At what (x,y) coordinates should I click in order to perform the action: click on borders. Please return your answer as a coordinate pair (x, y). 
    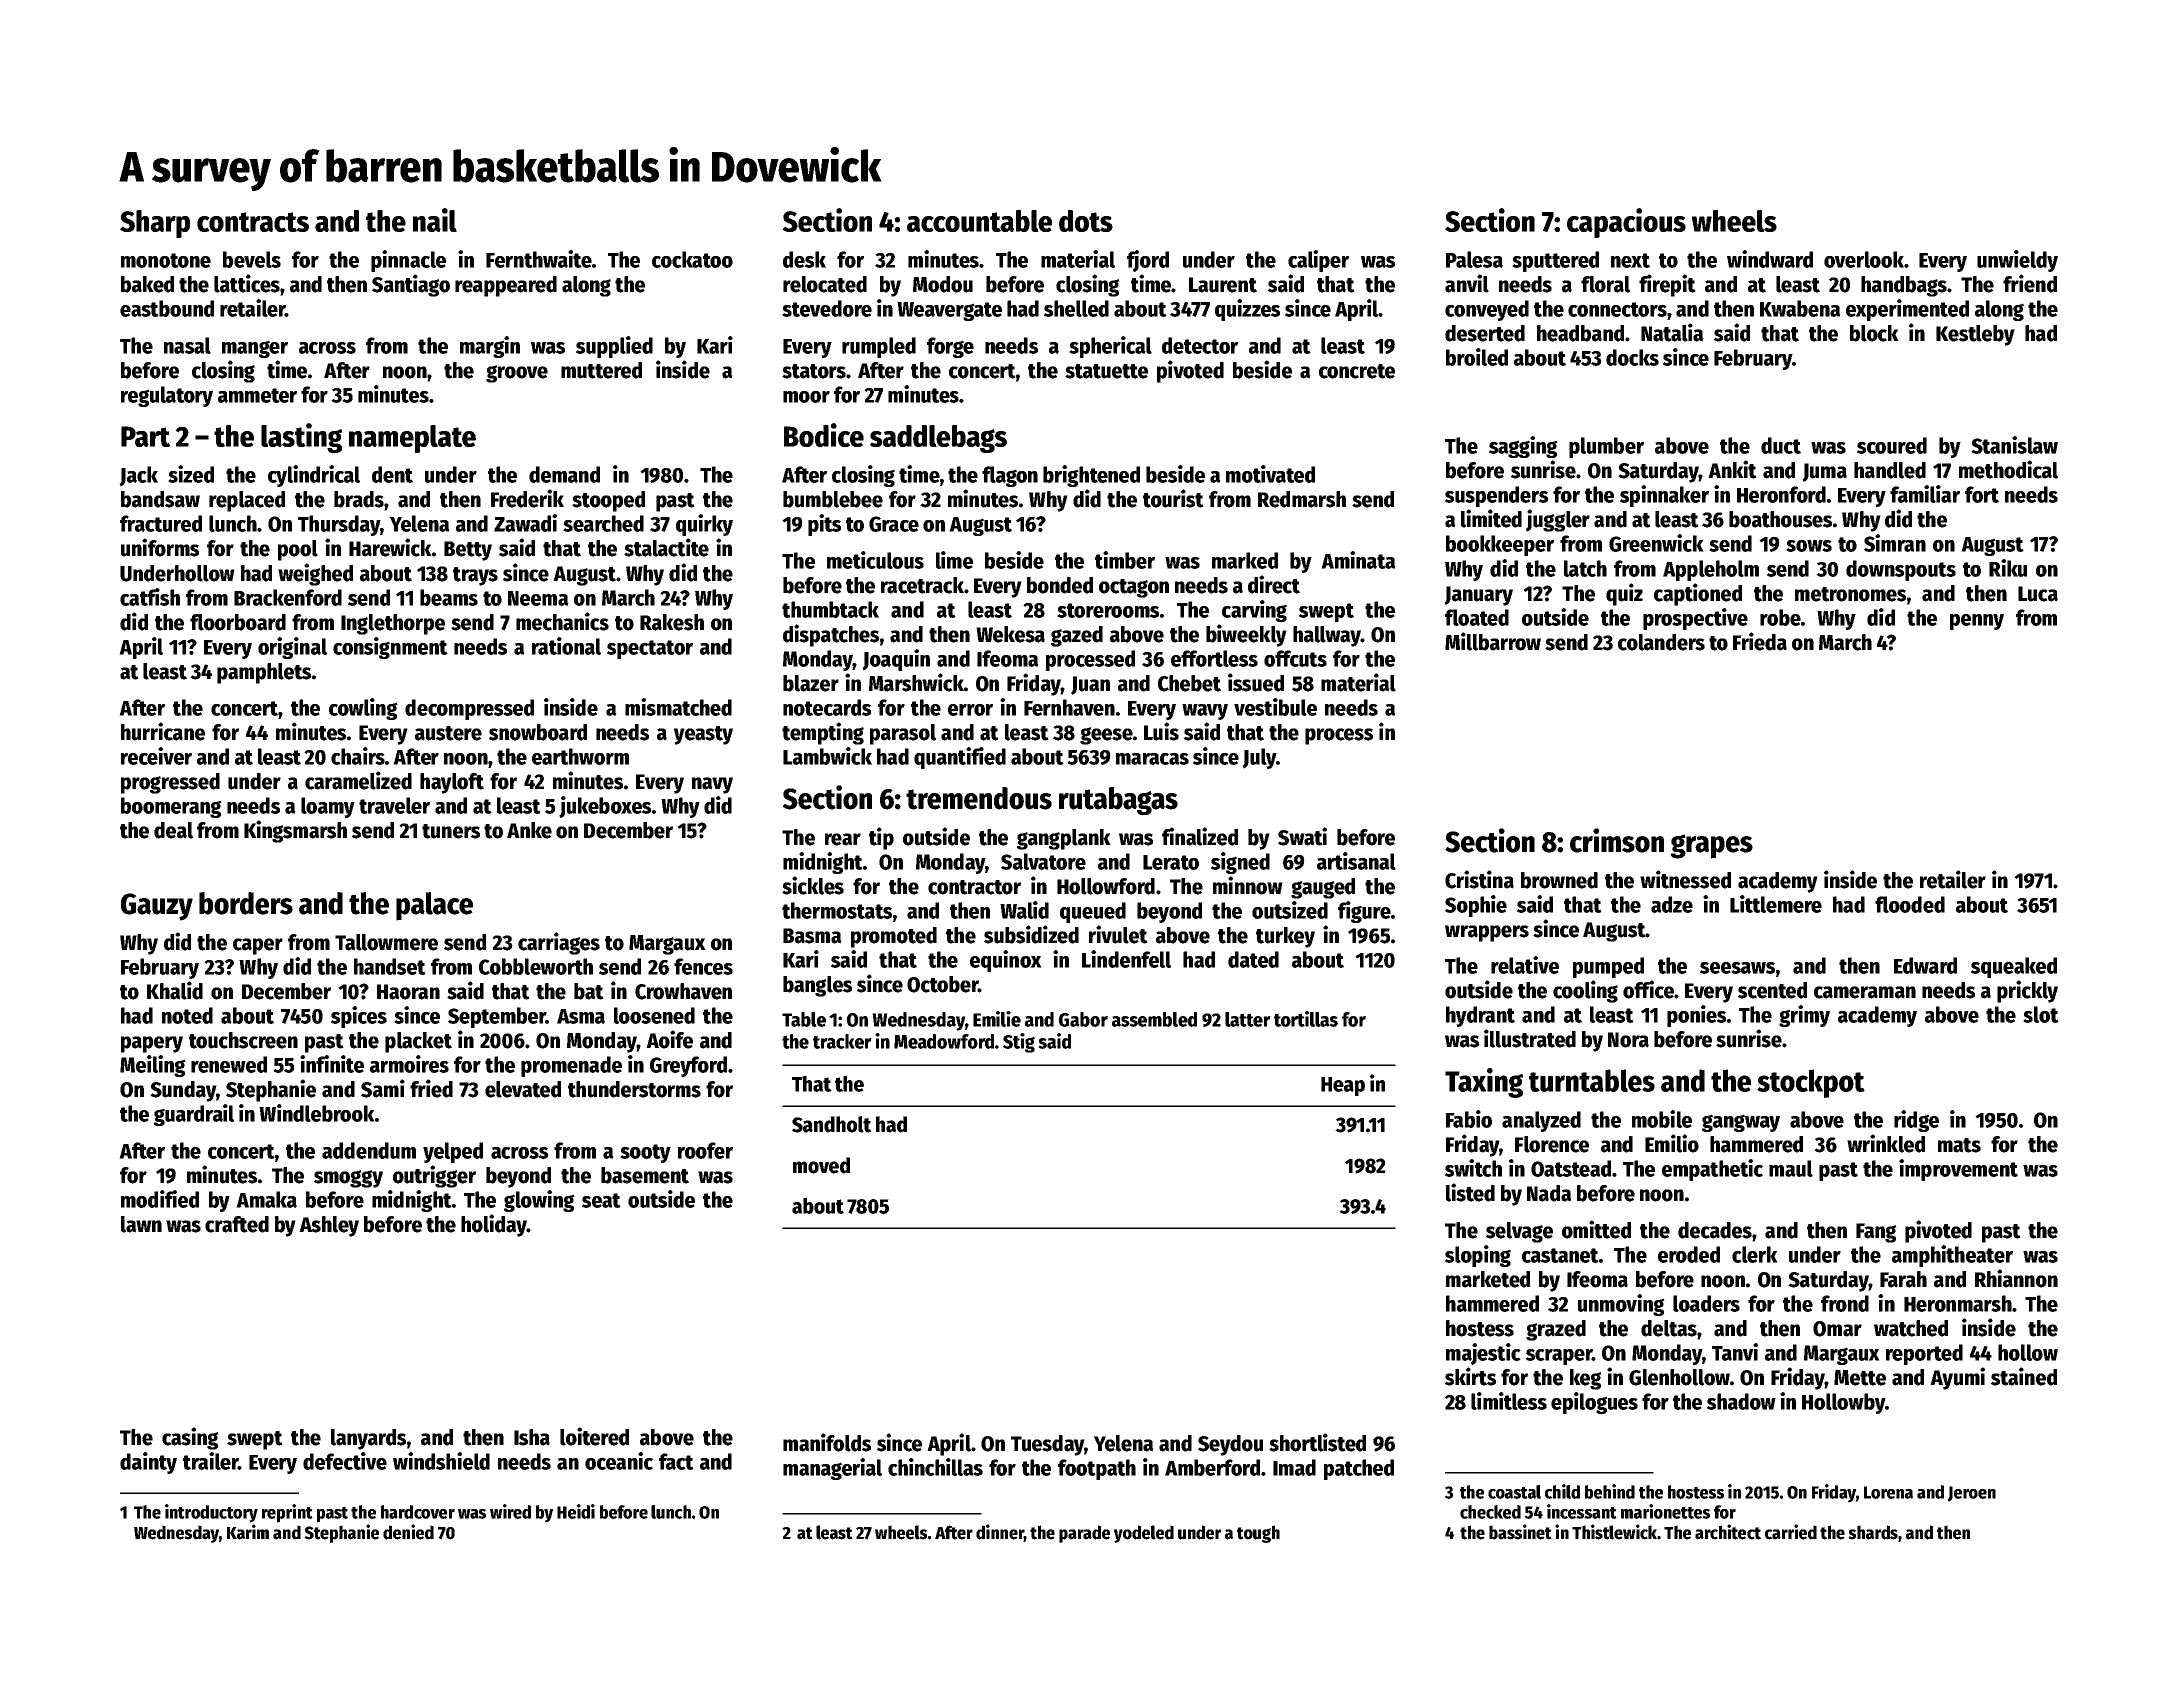
    Looking at the image, I should click on (246, 903).
